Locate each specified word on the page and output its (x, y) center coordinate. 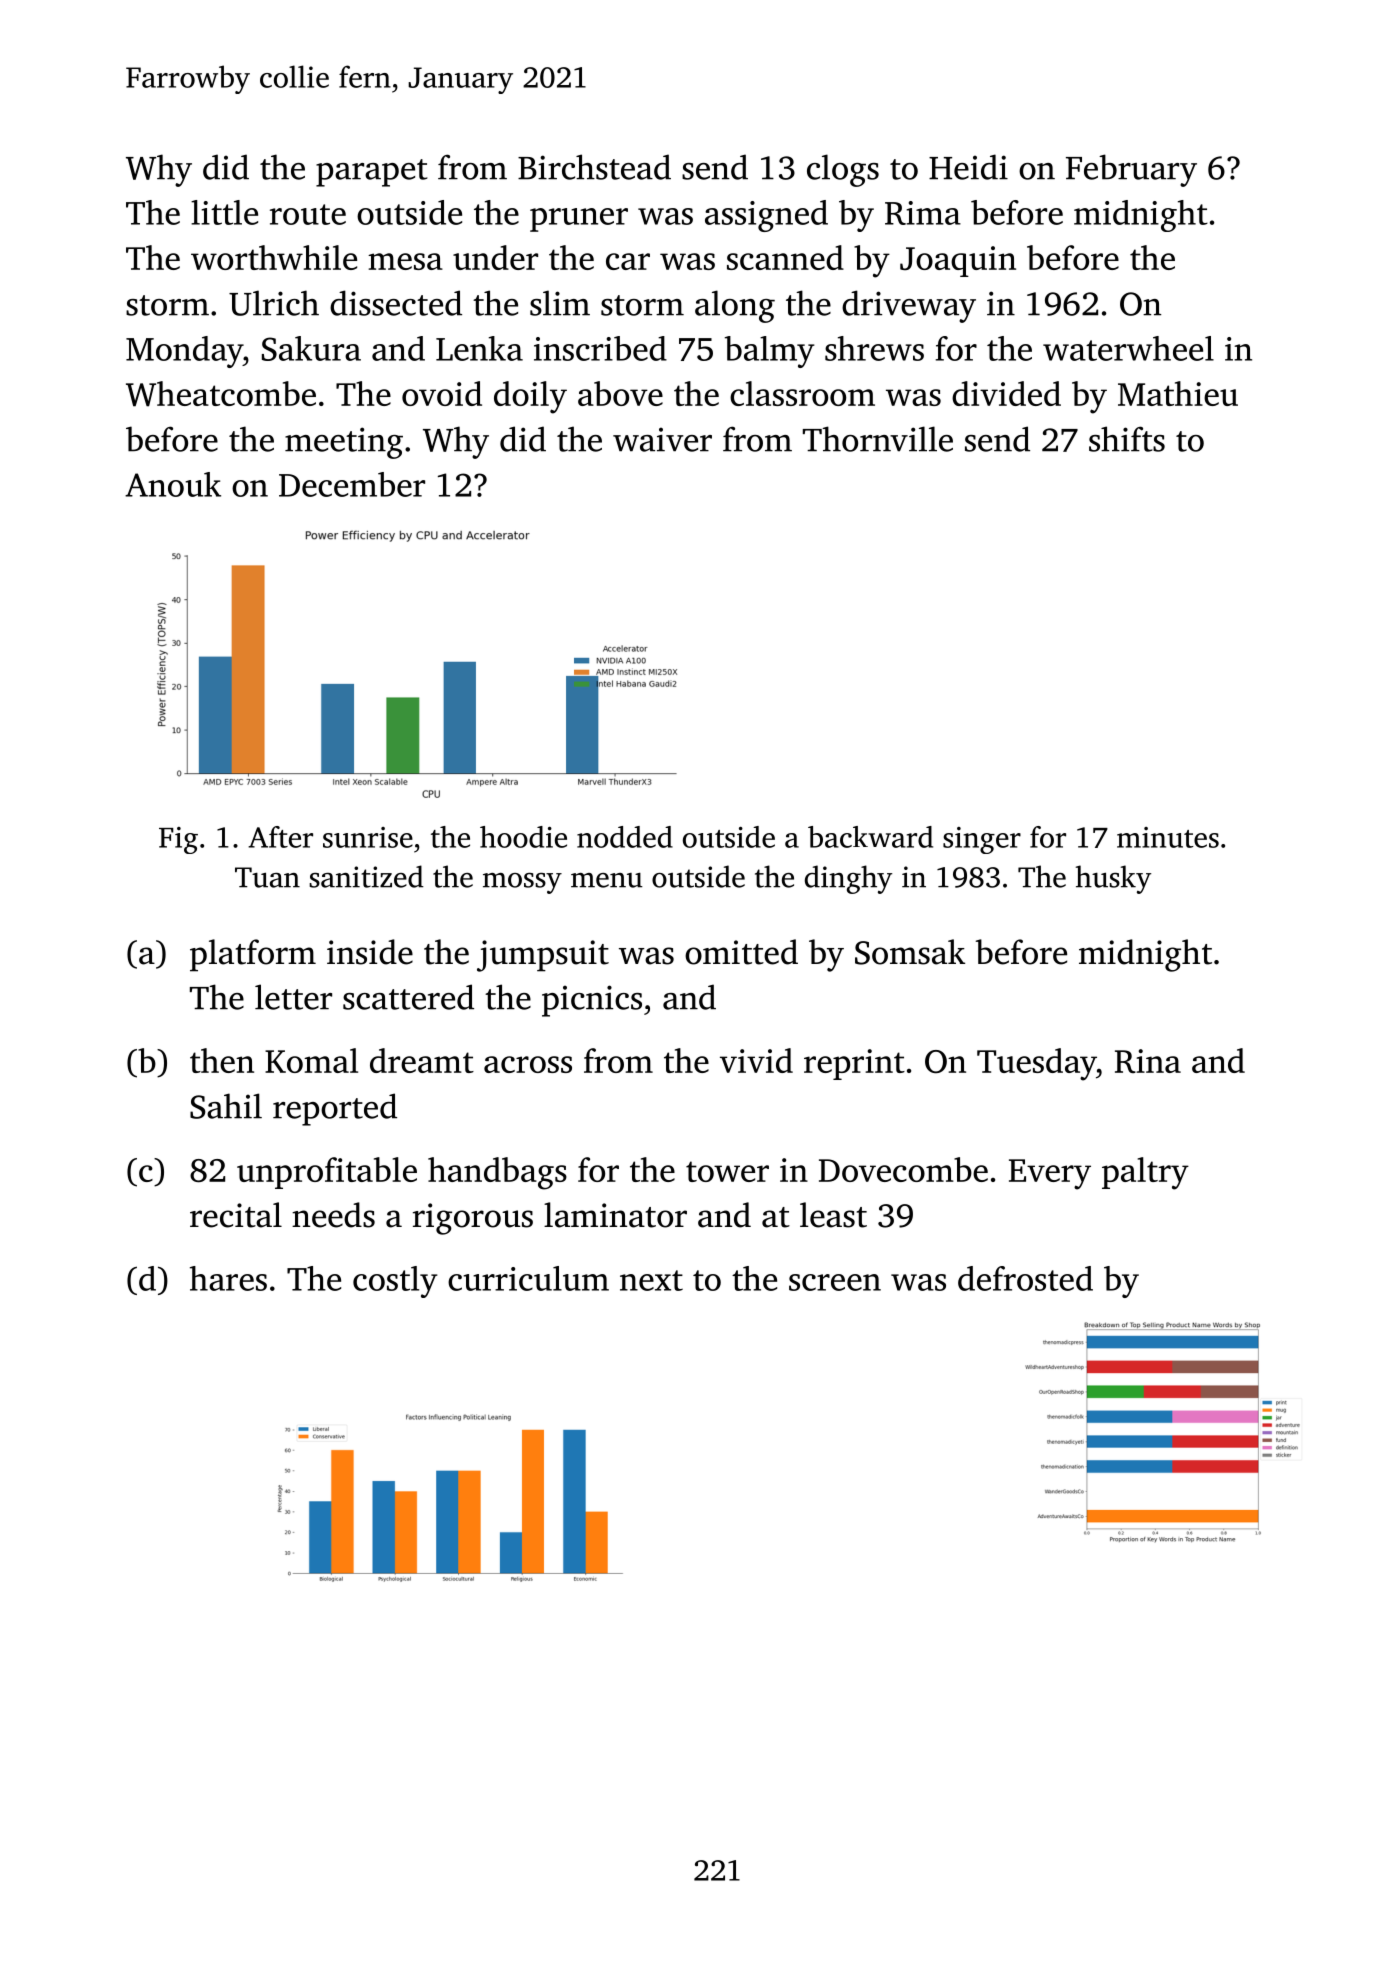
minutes (1168, 837)
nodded (625, 837)
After (280, 837)
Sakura (311, 348)
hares (228, 1278)
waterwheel (1128, 348)
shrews (874, 348)
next (651, 1280)
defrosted (1025, 1278)
